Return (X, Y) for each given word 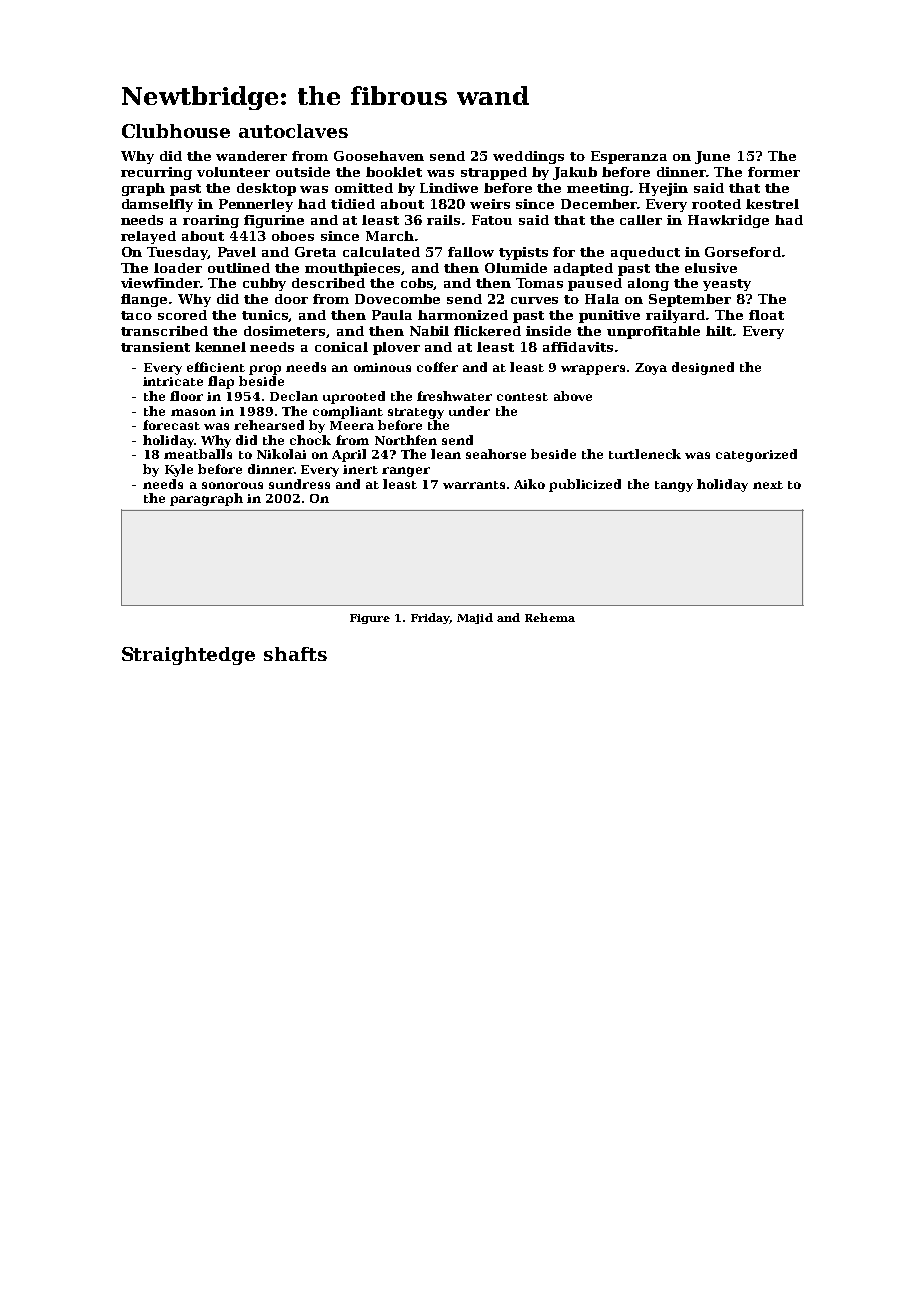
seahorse (496, 454)
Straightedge (188, 656)
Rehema (550, 617)
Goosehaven (379, 156)
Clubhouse (176, 131)
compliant (348, 412)
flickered (487, 331)
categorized (756, 455)
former (774, 172)
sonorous (232, 485)
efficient (216, 367)
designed (703, 368)
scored (182, 315)
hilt (719, 331)
